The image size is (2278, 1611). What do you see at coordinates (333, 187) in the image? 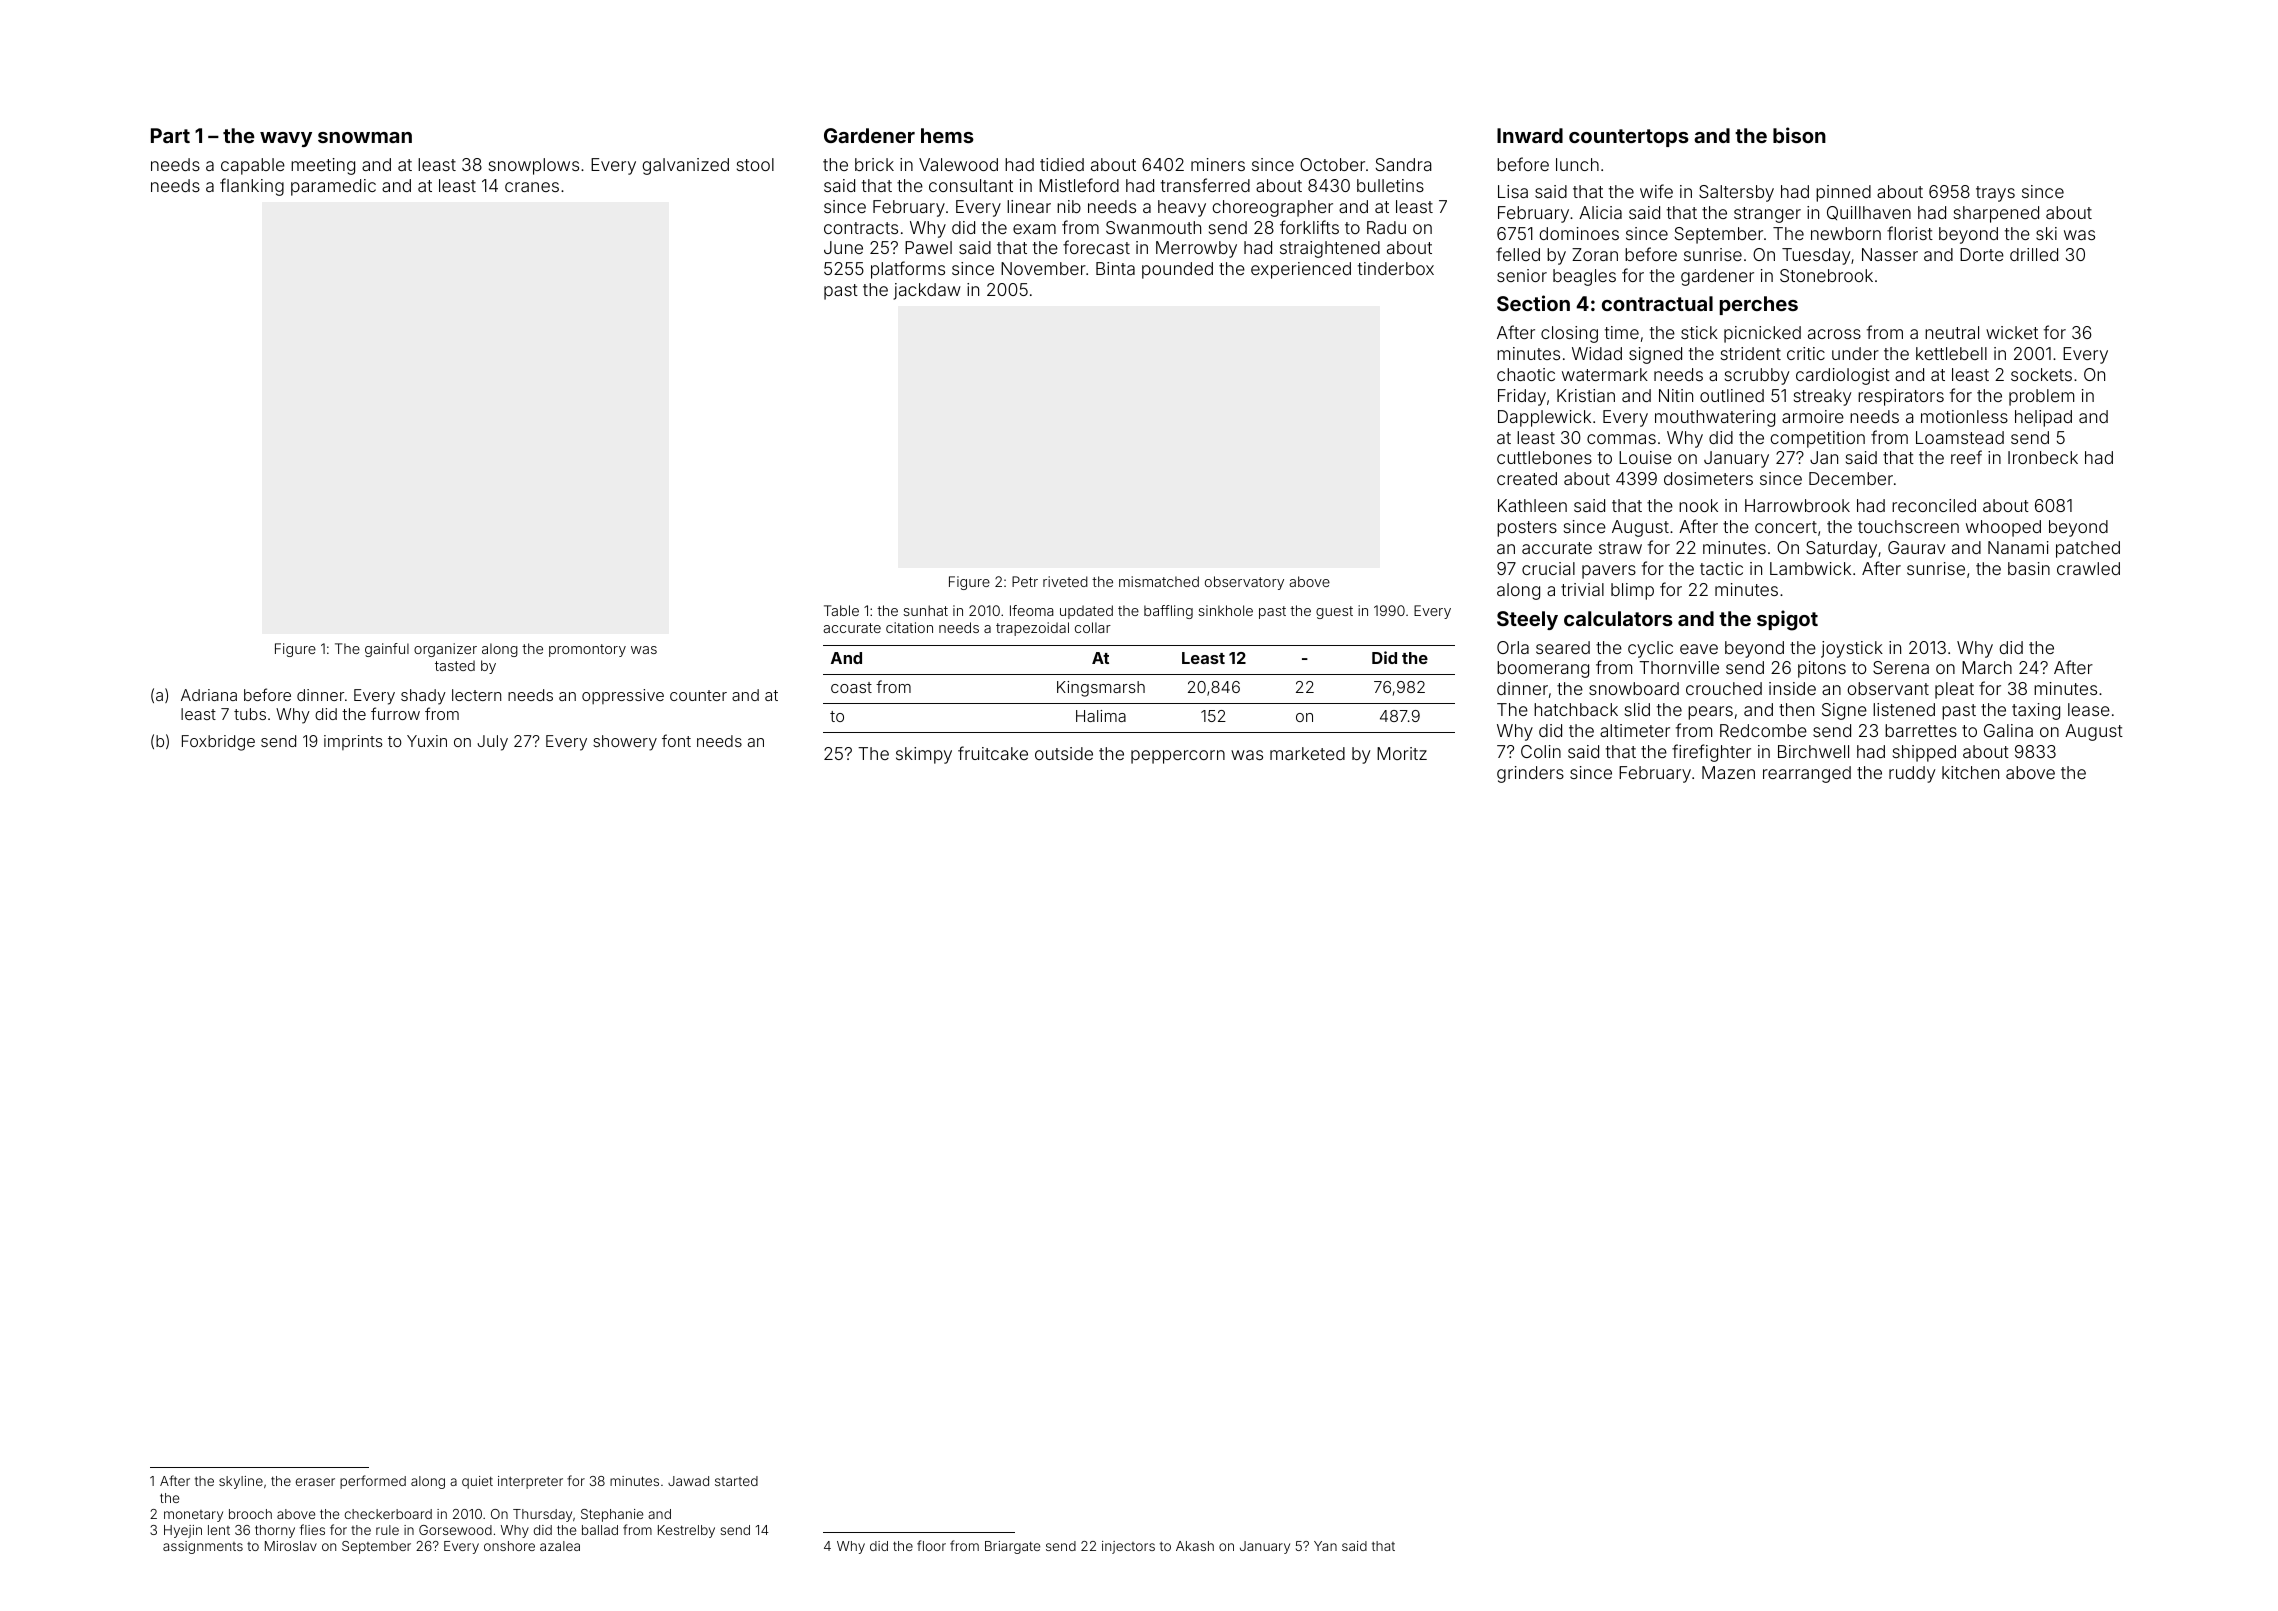
I see `paramedic` at bounding box center [333, 187].
